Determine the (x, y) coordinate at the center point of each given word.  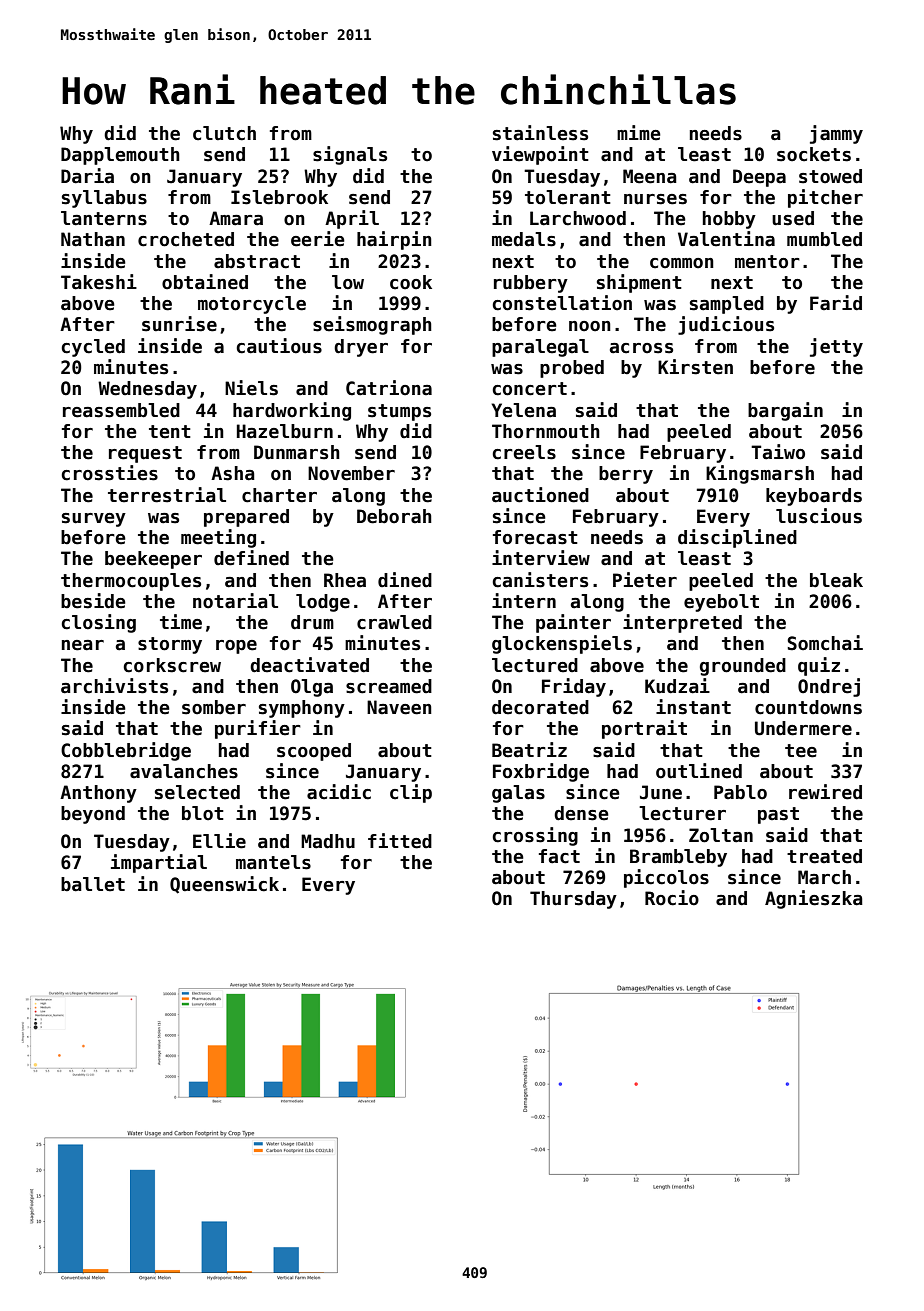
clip (411, 793)
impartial (159, 863)
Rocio (672, 898)
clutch (224, 133)
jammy (836, 134)
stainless (540, 133)
